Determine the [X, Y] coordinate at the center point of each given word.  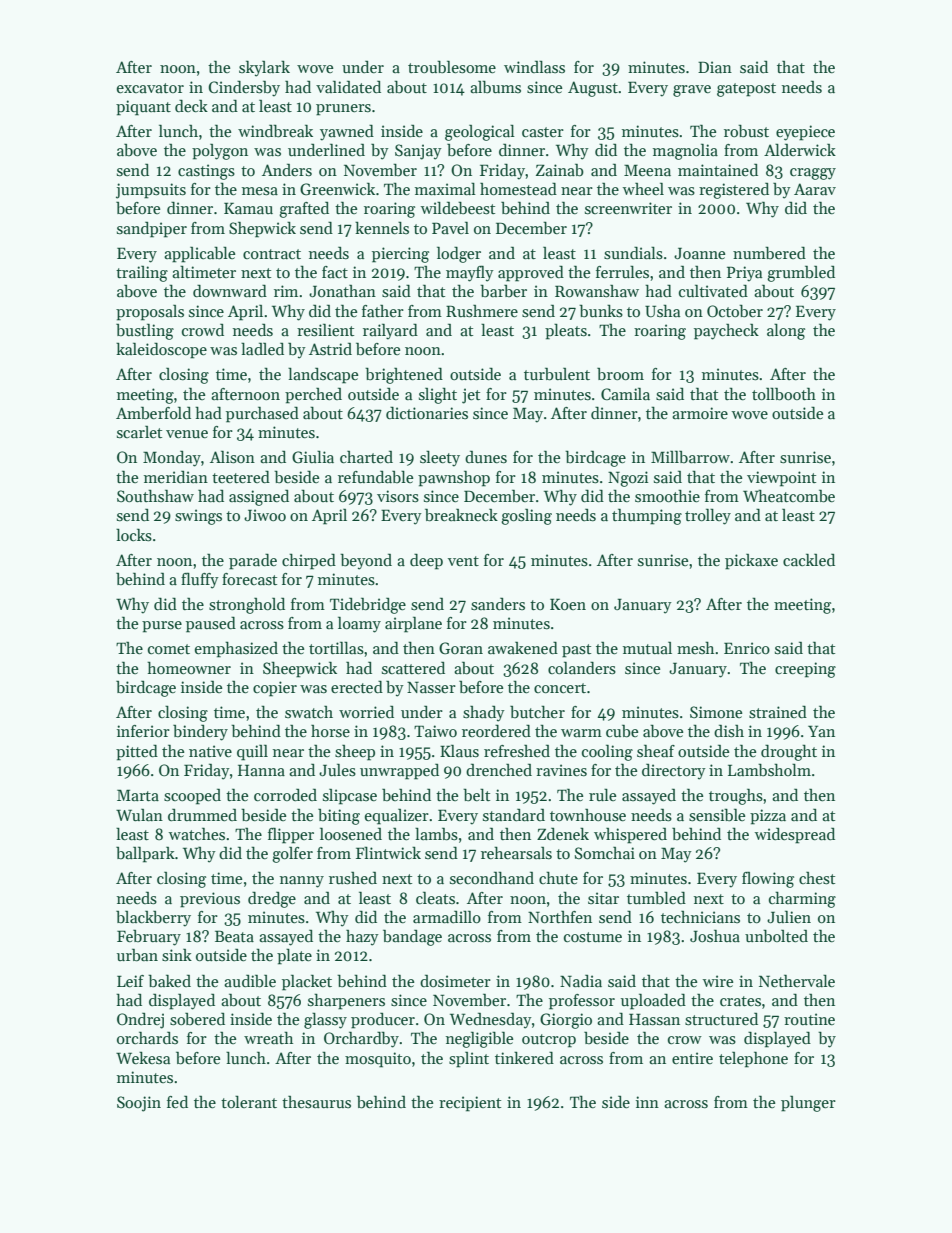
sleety [440, 459]
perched [313, 395]
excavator [150, 88]
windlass [534, 67]
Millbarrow [690, 456]
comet [169, 649]
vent [463, 561]
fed [177, 1101]
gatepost [746, 90]
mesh [695, 648]
